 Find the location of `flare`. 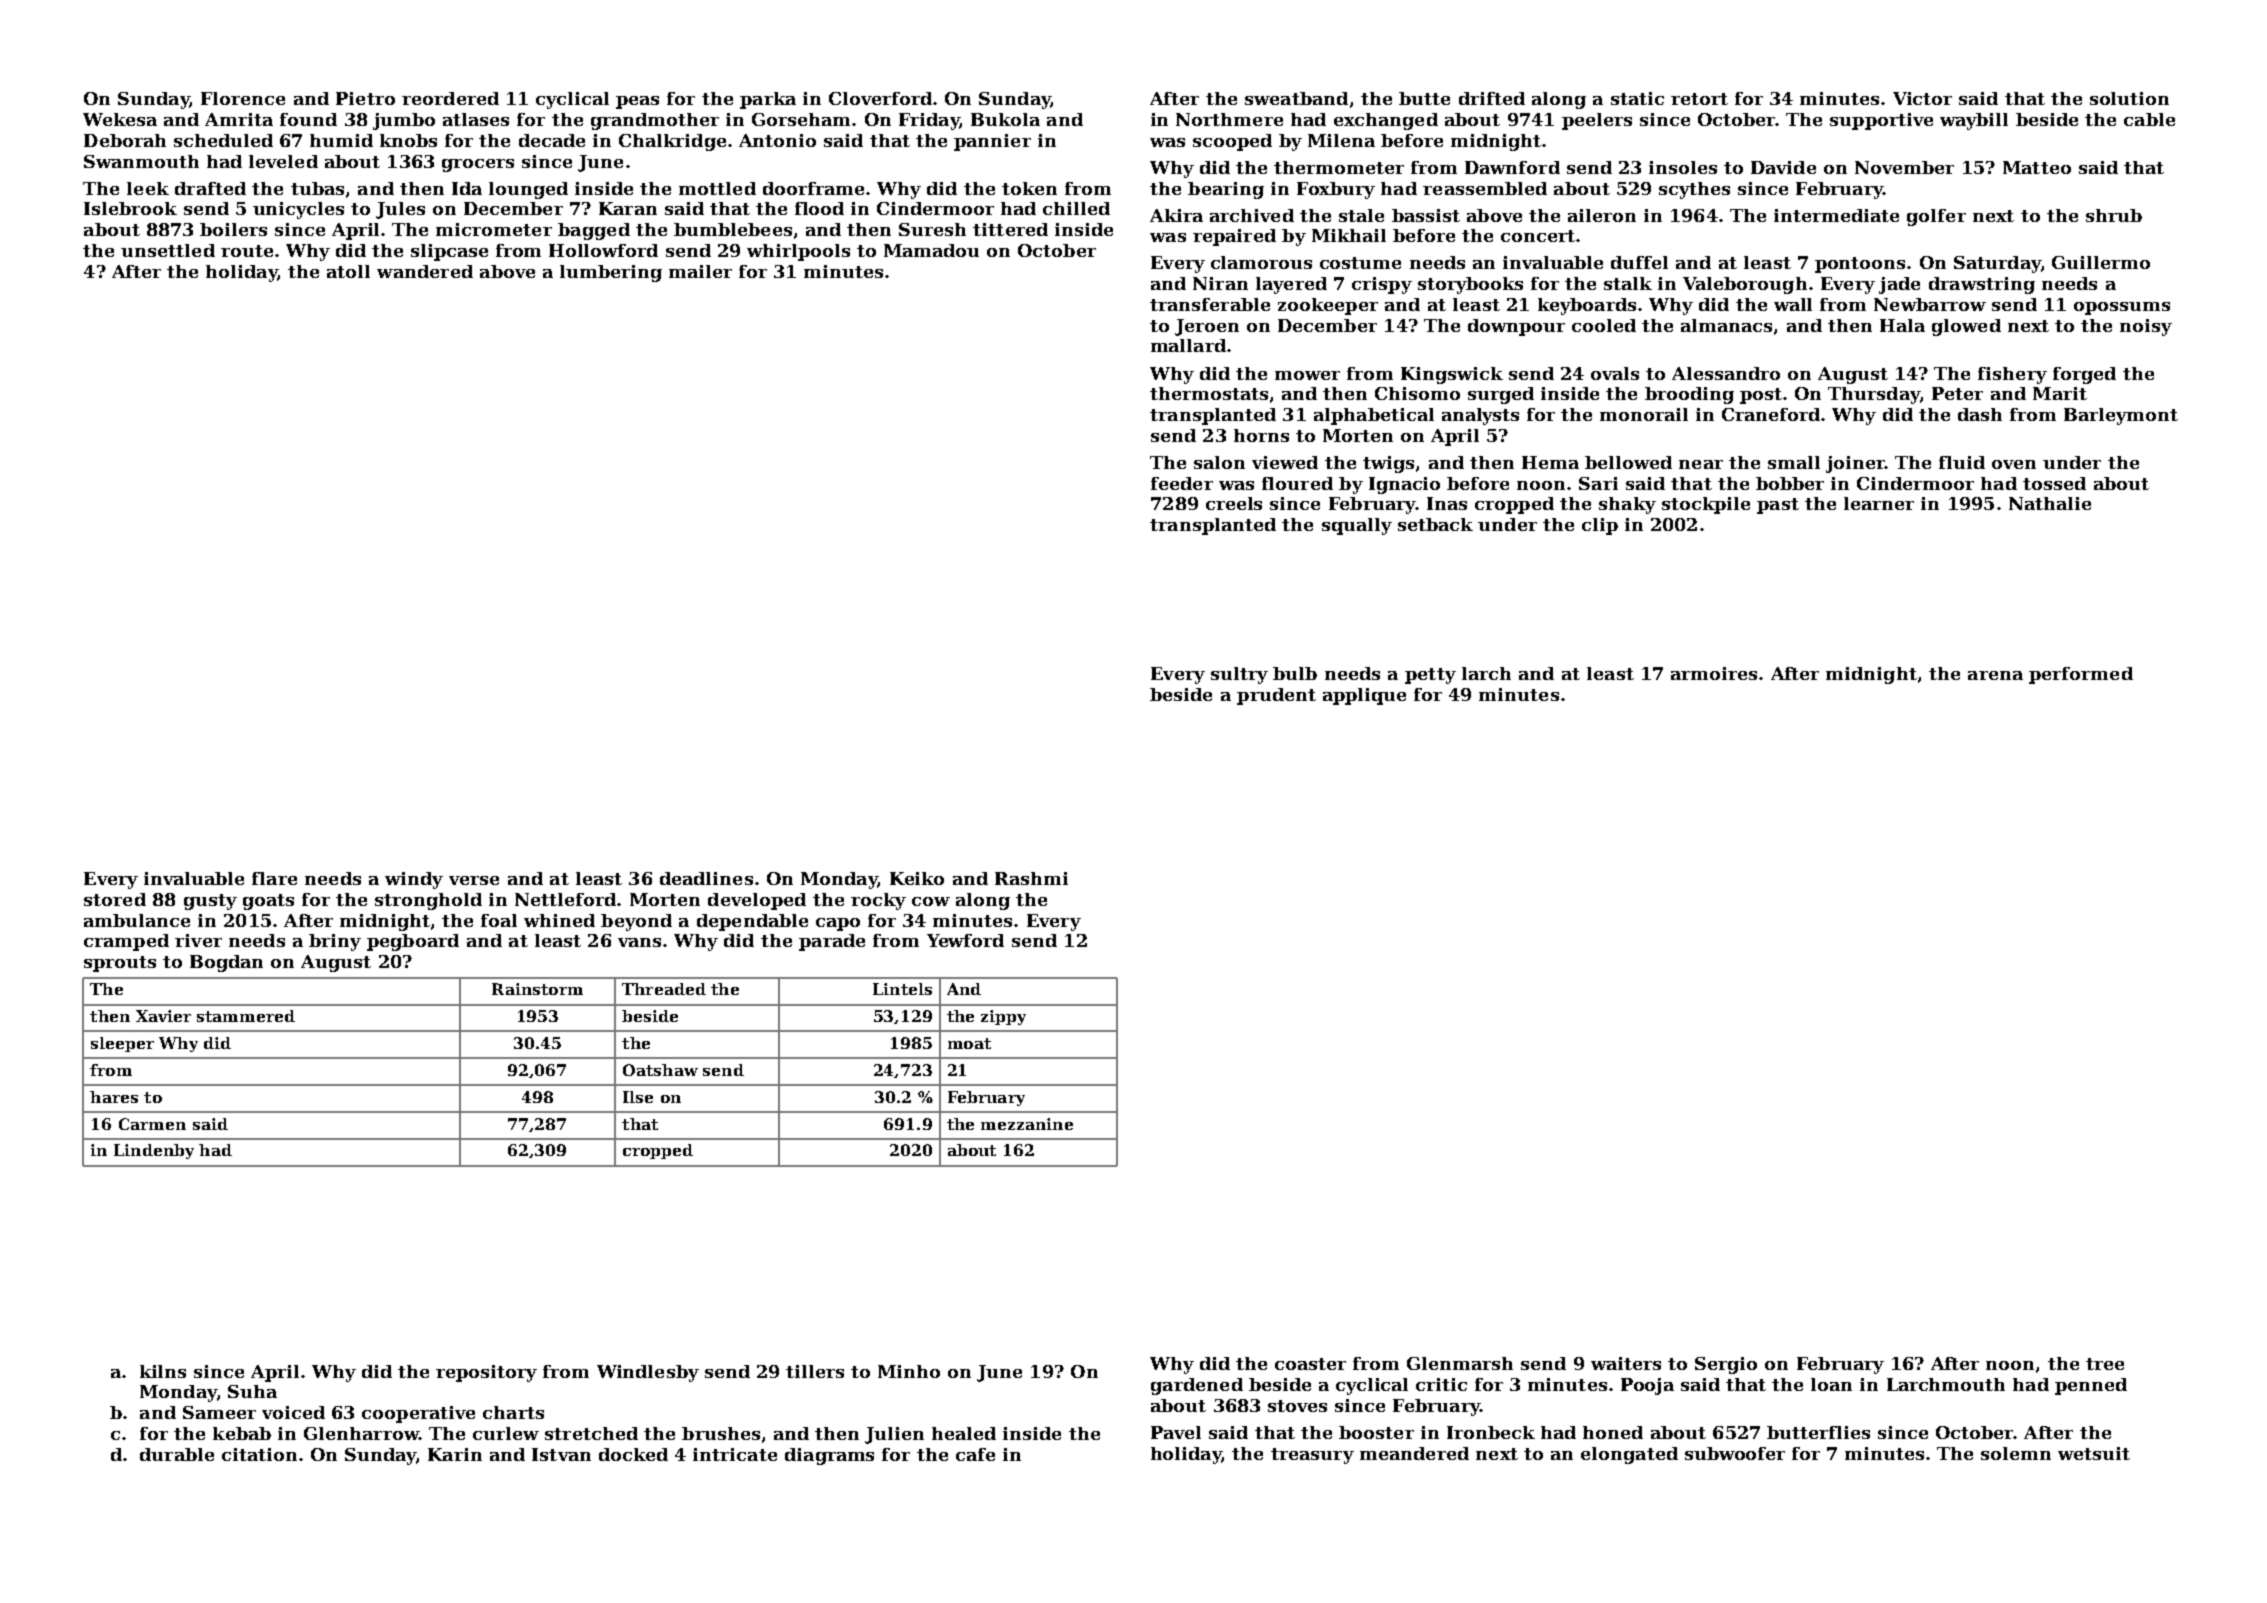

flare is located at coordinates (274, 878).
